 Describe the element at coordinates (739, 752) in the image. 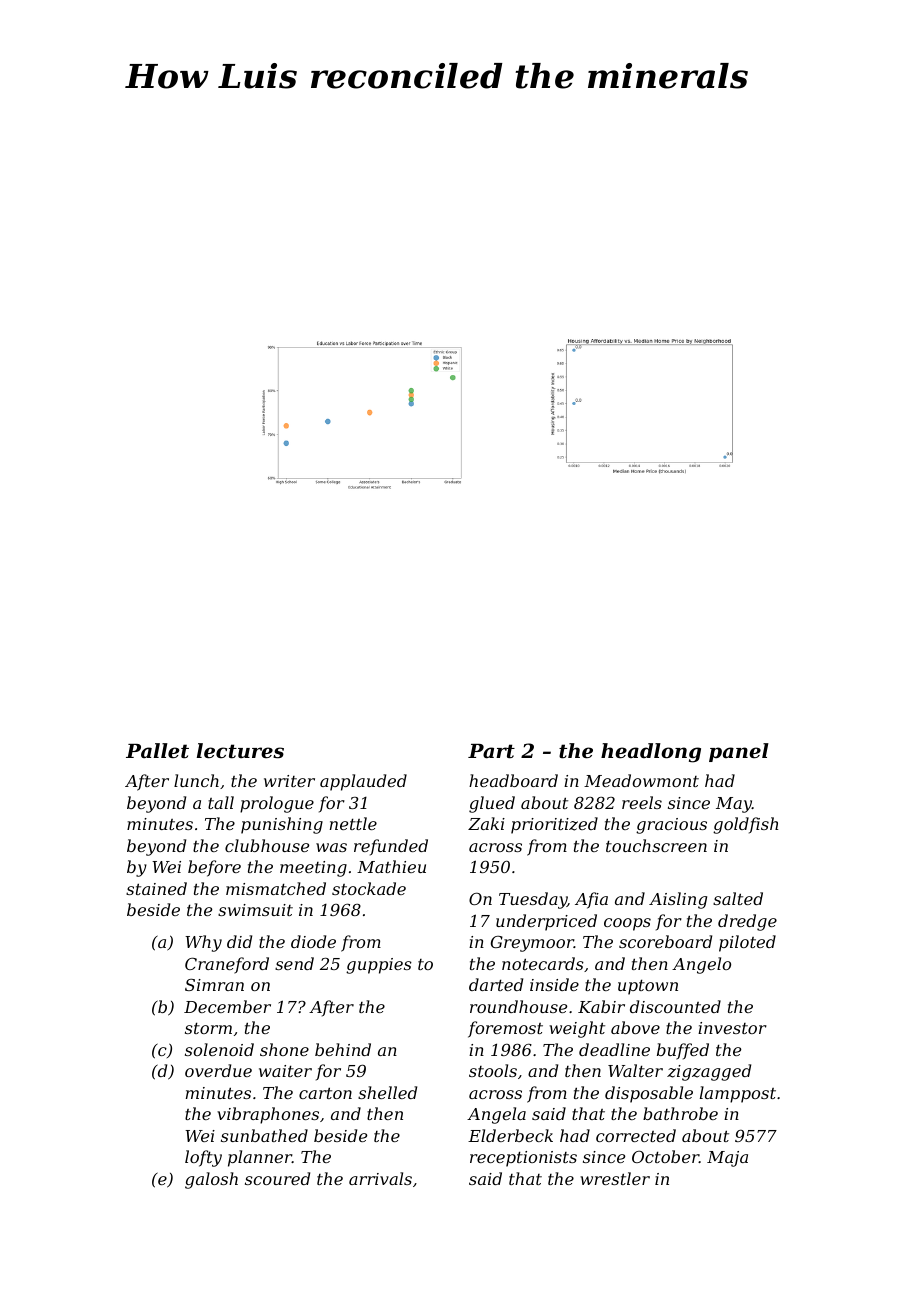

I see `panel` at that location.
